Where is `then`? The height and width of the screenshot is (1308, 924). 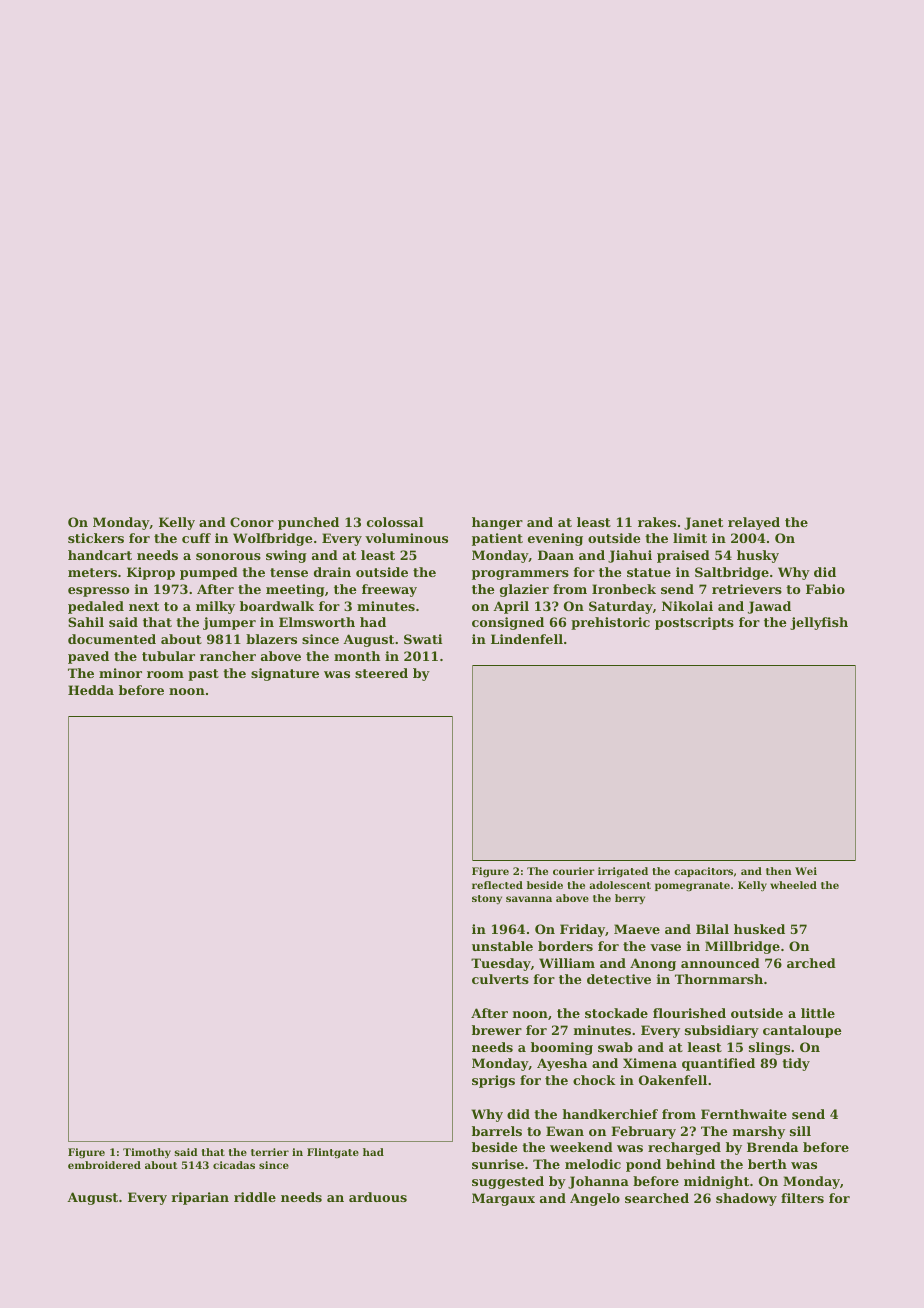
then is located at coordinates (779, 871).
